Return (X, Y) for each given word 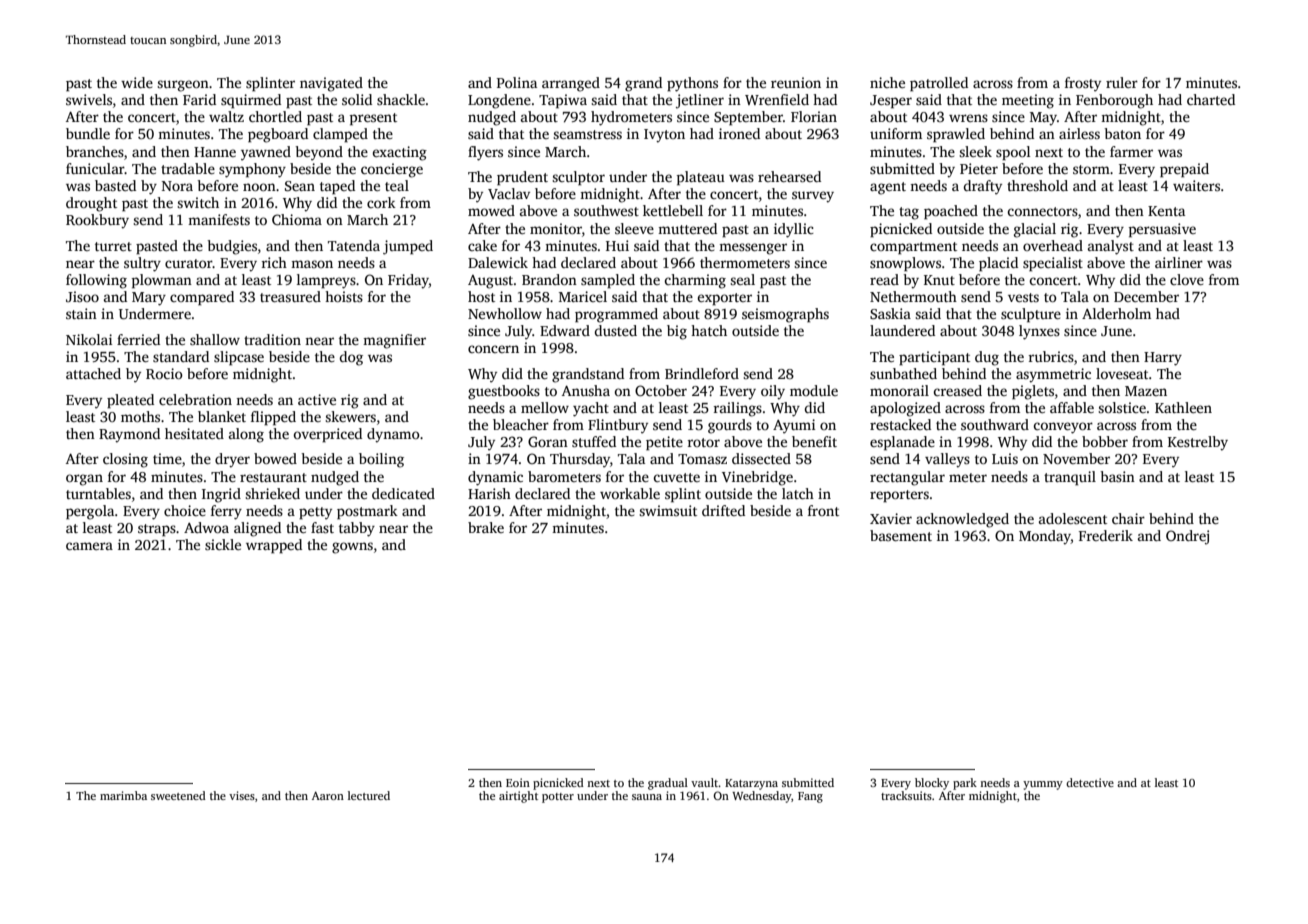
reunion (796, 82)
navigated (331, 84)
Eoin (518, 782)
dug (987, 358)
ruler (1122, 82)
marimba (123, 795)
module (814, 390)
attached (93, 373)
